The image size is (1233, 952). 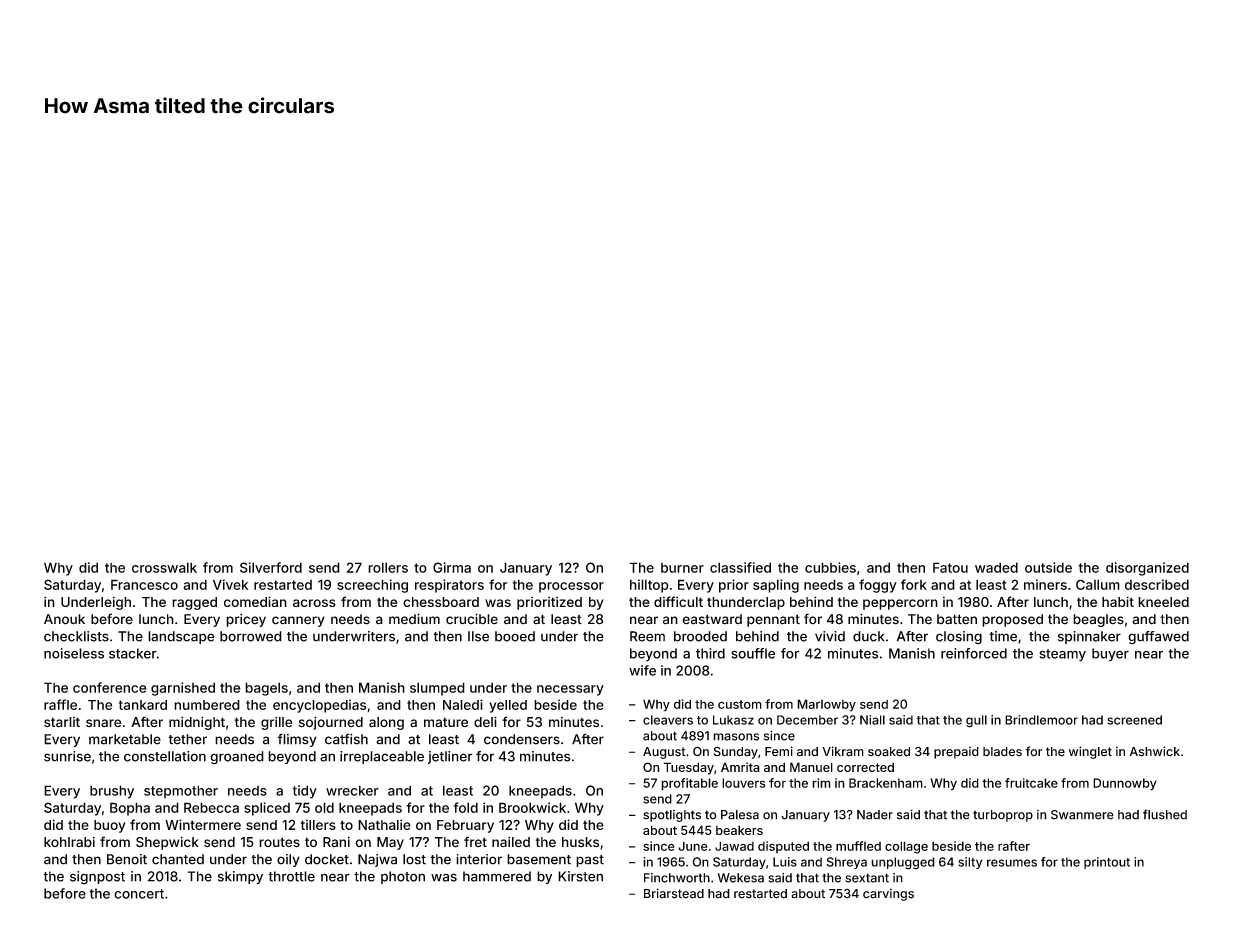 What do you see at coordinates (336, 842) in the screenshot?
I see `Rani` at bounding box center [336, 842].
